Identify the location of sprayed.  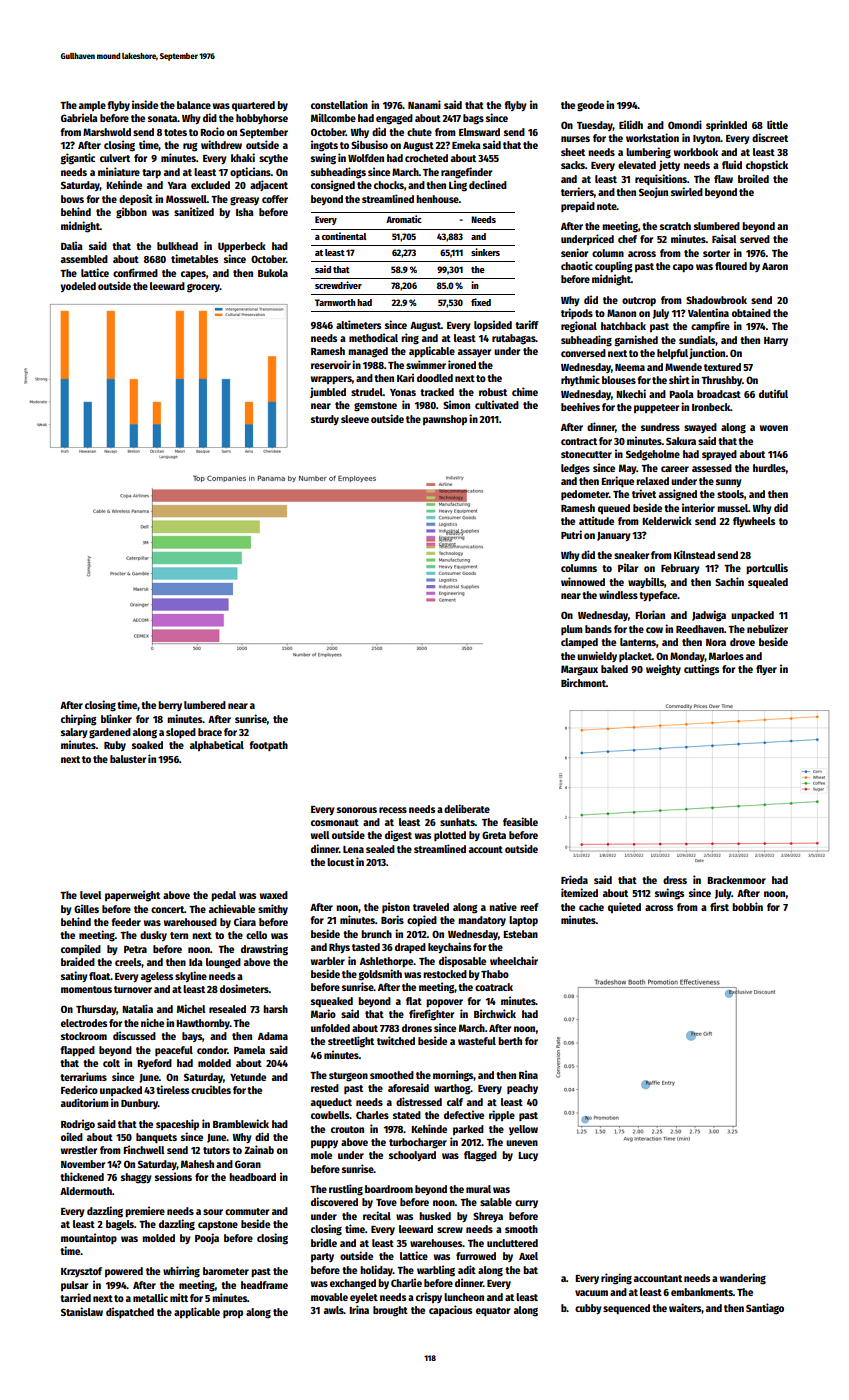
(719, 455).
